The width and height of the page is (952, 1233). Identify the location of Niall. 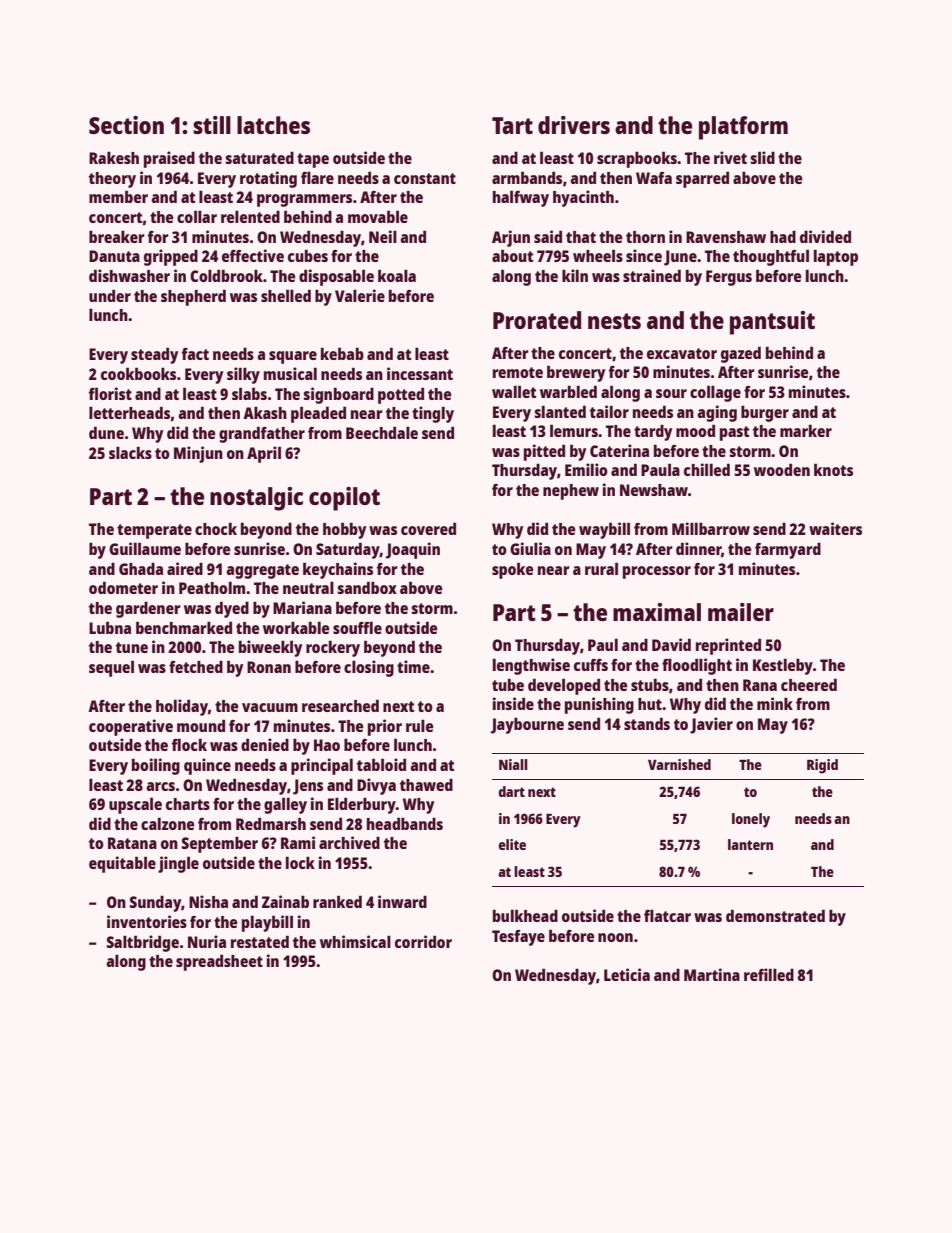
(513, 764).
